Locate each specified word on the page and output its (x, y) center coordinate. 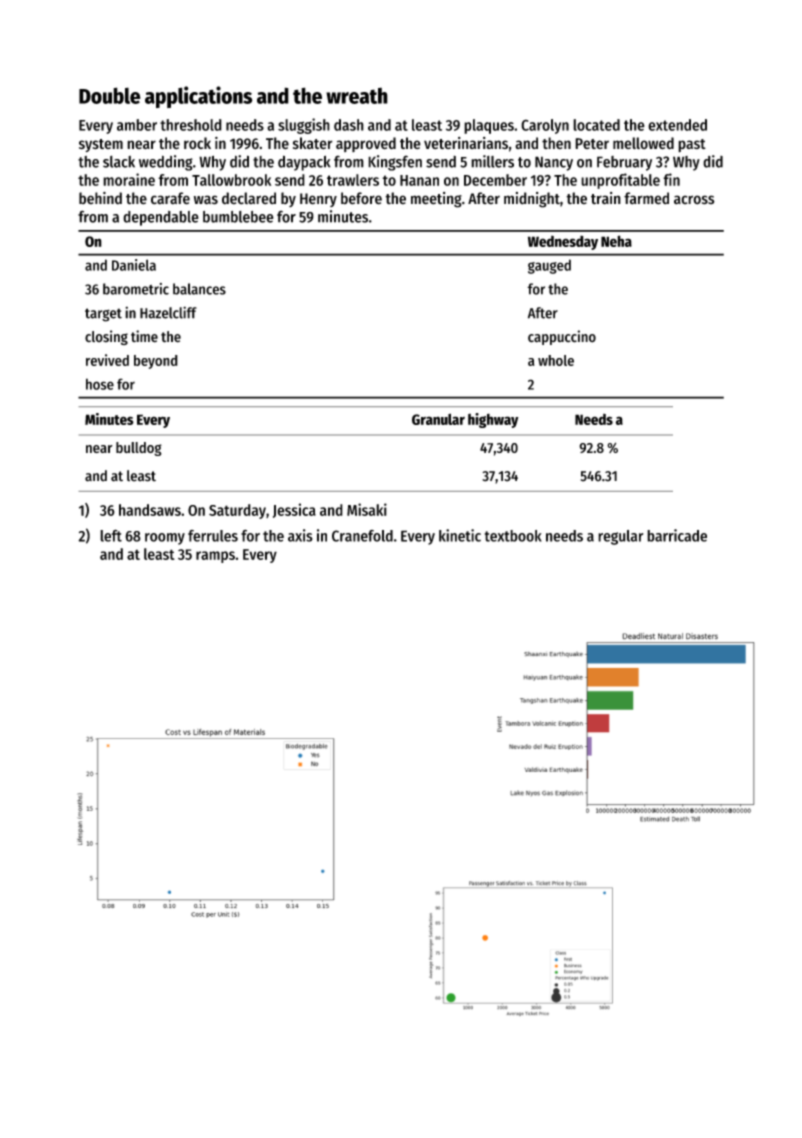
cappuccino (562, 337)
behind (100, 198)
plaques (489, 126)
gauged (549, 266)
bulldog (139, 449)
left (111, 535)
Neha (616, 241)
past (692, 146)
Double (110, 95)
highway (493, 420)
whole (556, 360)
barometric (136, 289)
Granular (438, 419)
